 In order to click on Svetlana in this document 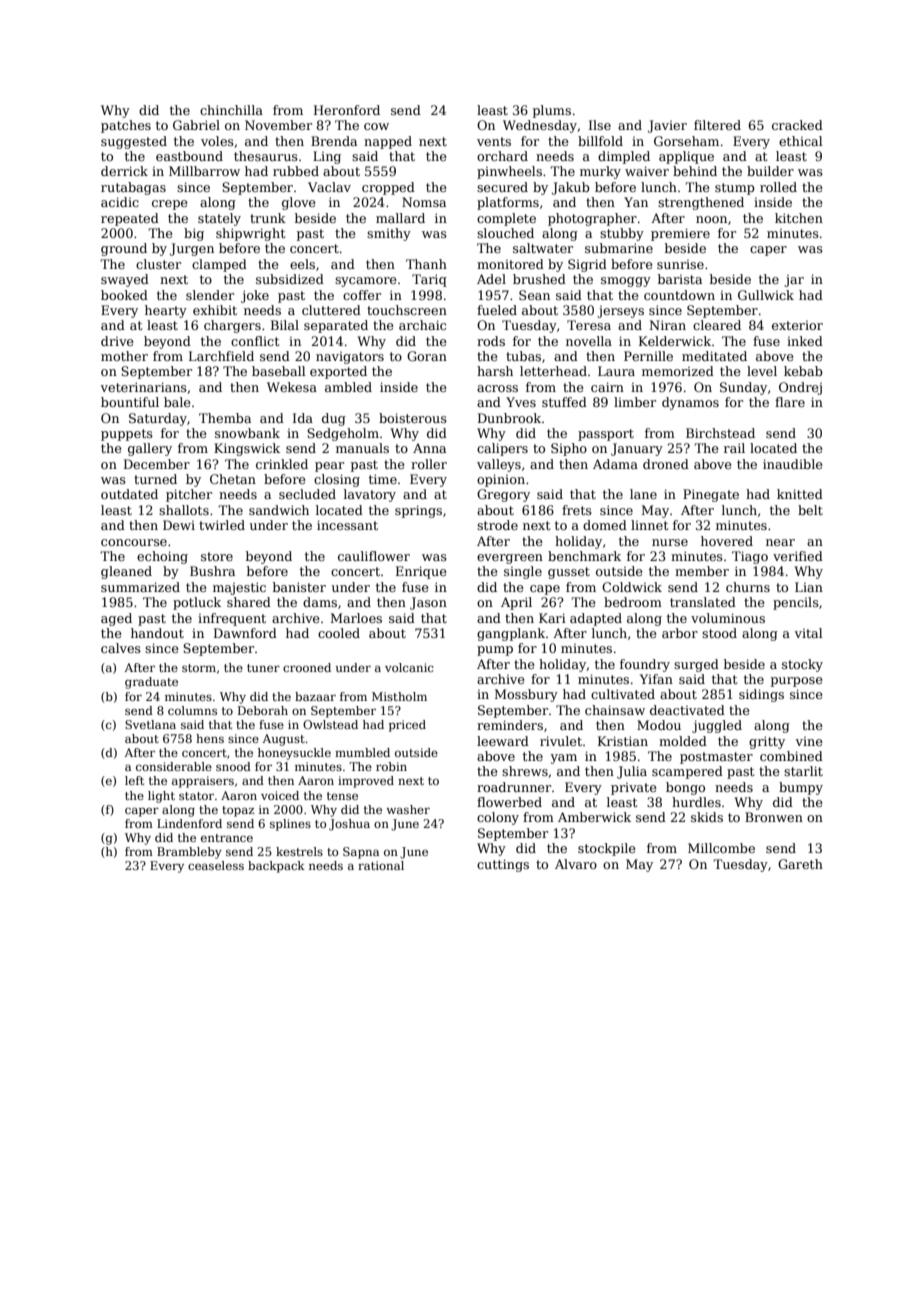, I will do `click(150, 724)`.
